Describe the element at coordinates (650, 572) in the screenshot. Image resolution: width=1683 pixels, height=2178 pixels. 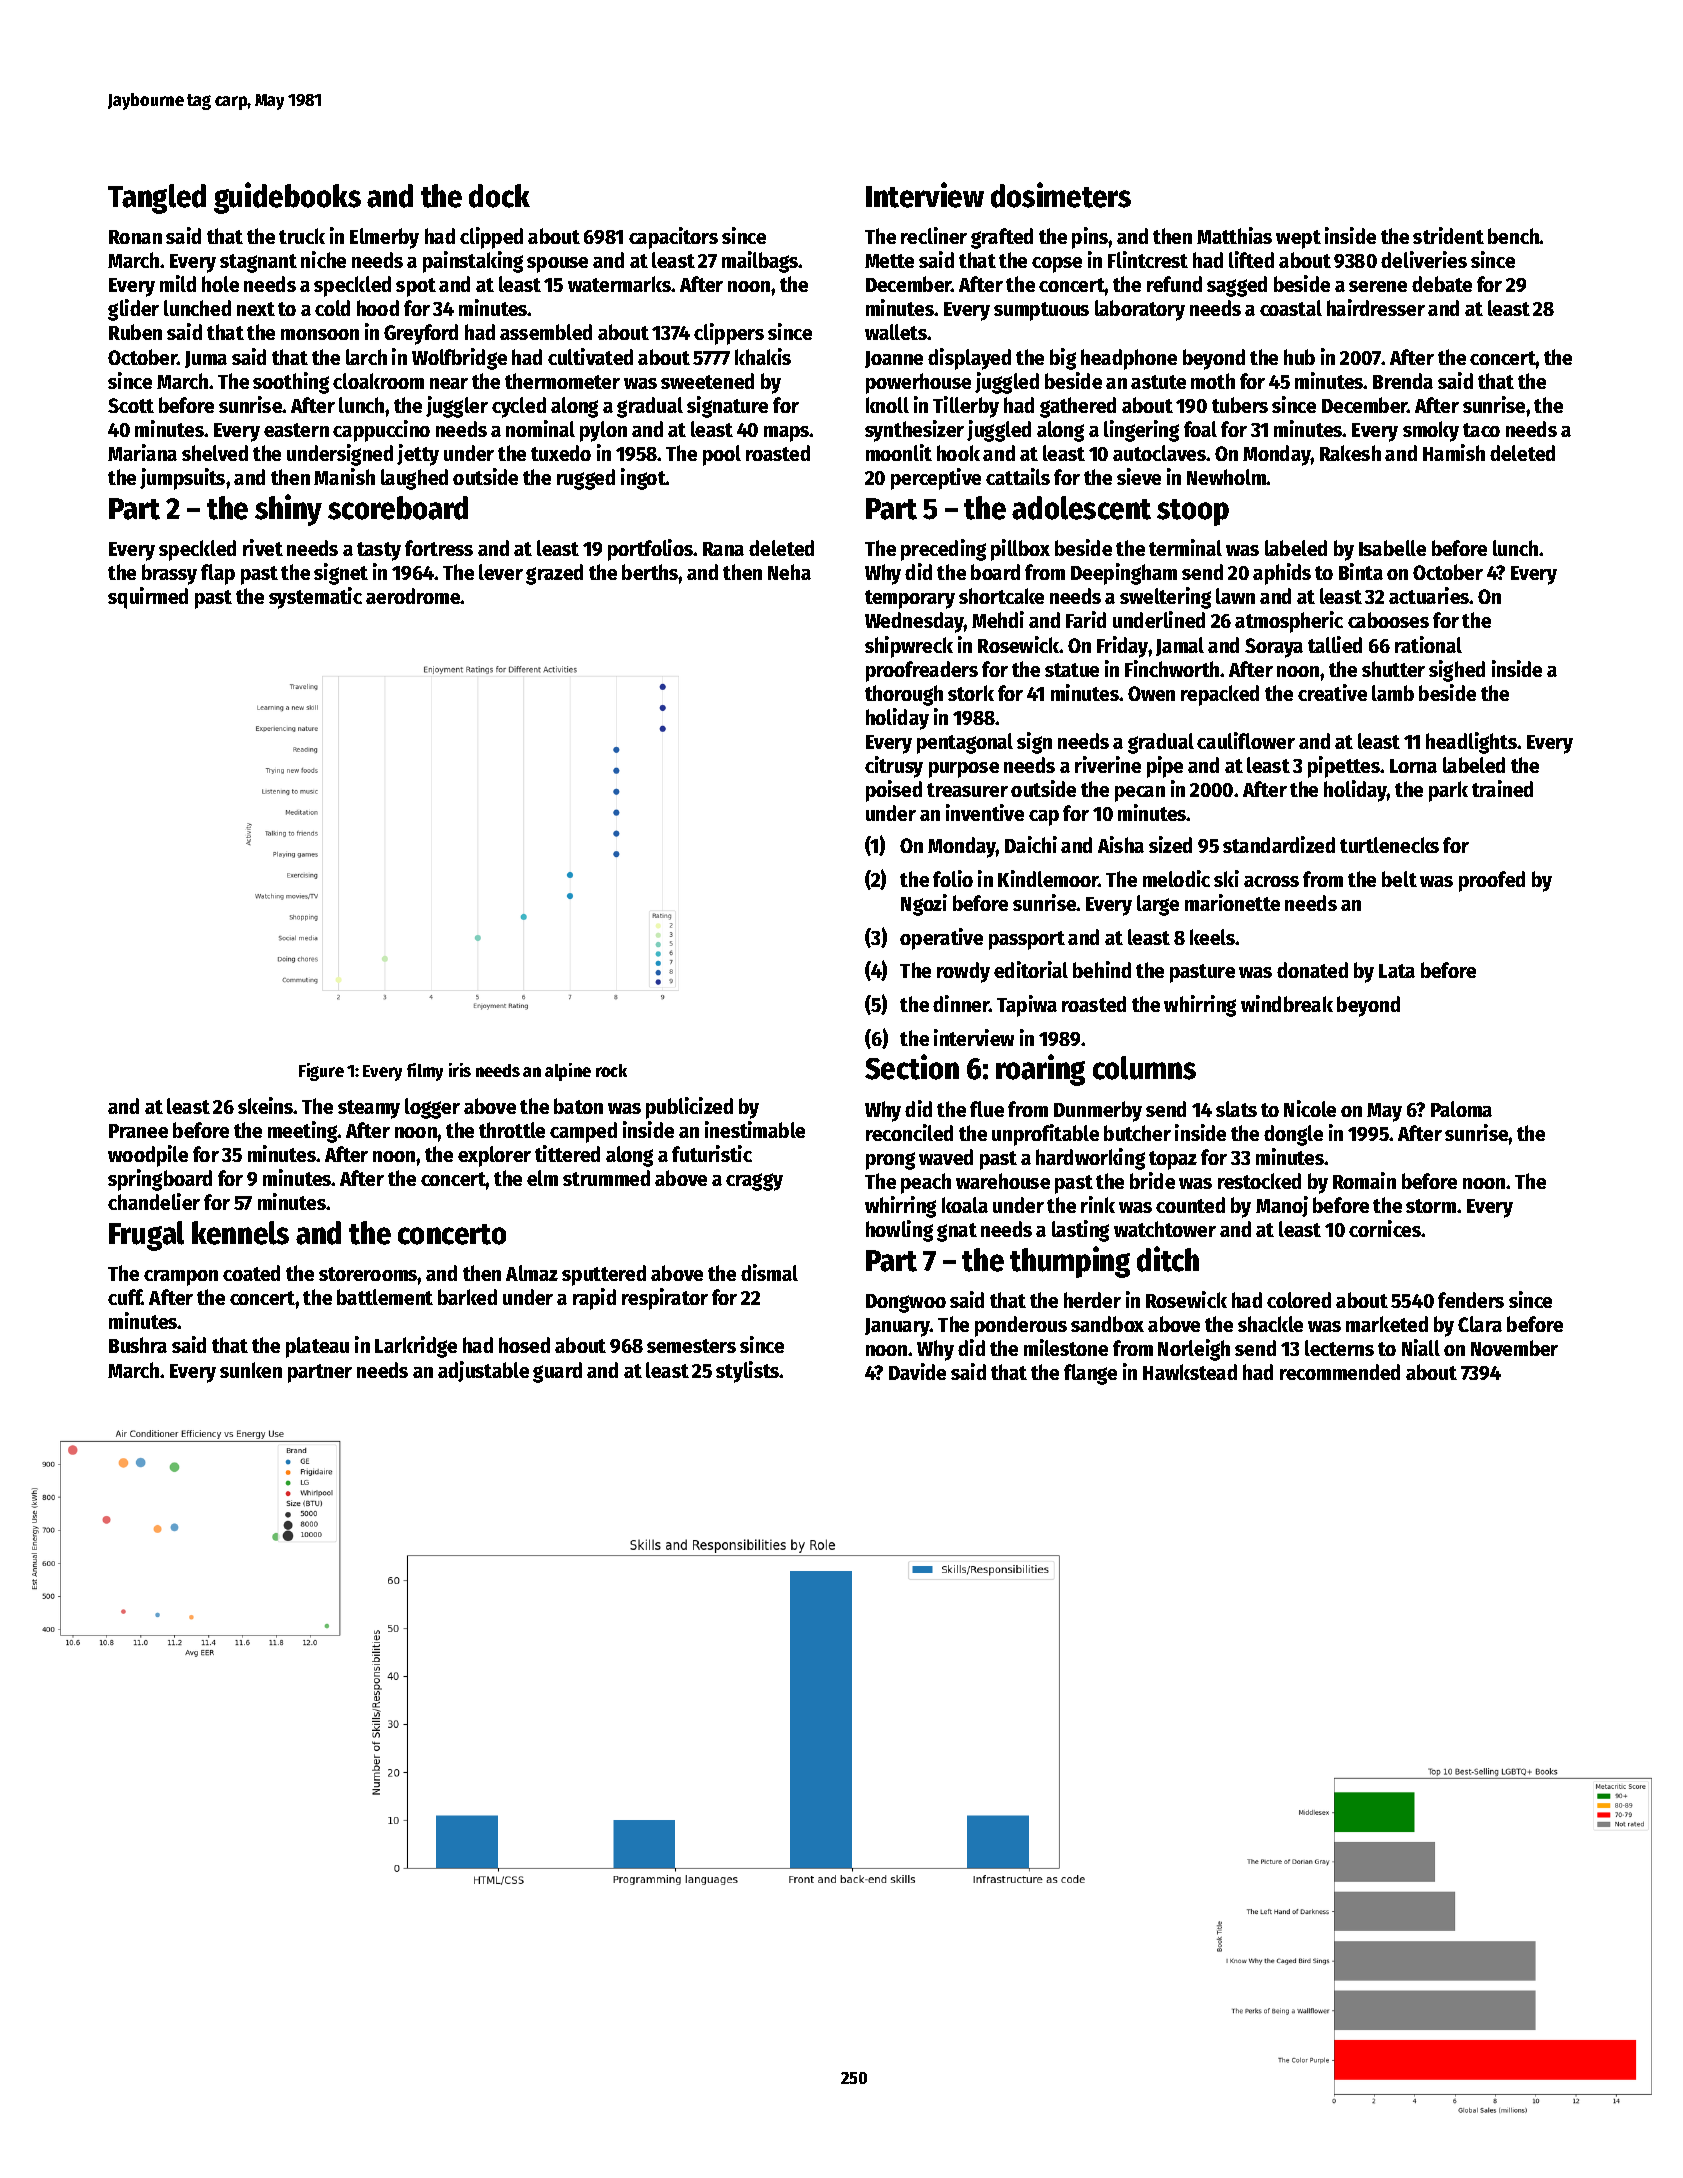
I see `berths` at that location.
